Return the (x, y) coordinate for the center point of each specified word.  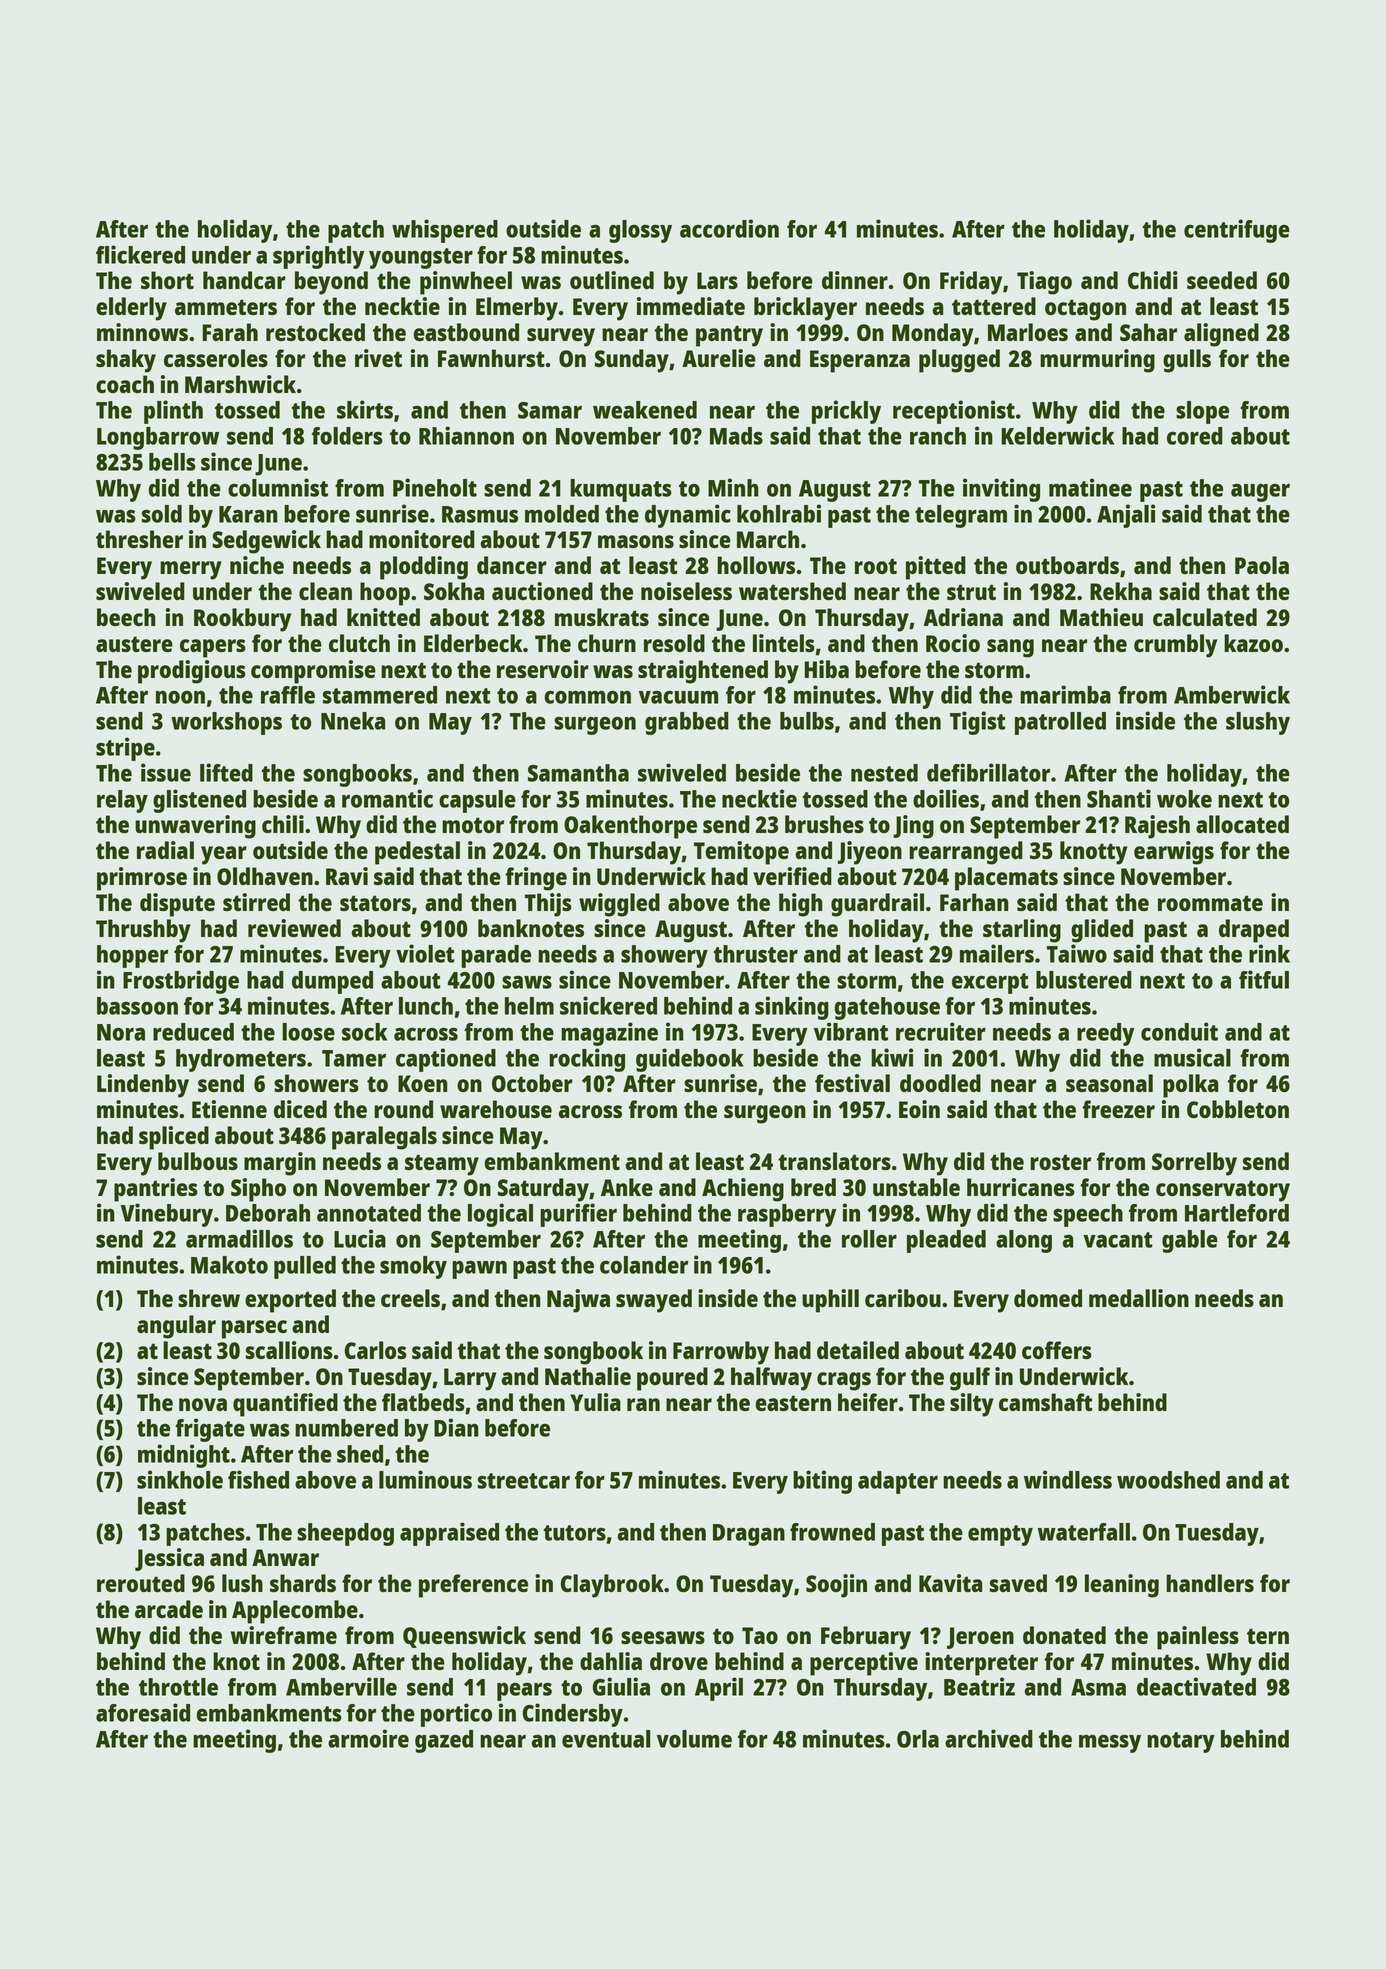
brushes (824, 824)
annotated (369, 1213)
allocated (1242, 824)
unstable (916, 1187)
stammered (380, 695)
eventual (606, 1739)
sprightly (318, 257)
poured (672, 1379)
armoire (368, 1738)
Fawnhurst (491, 358)
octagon (1085, 310)
